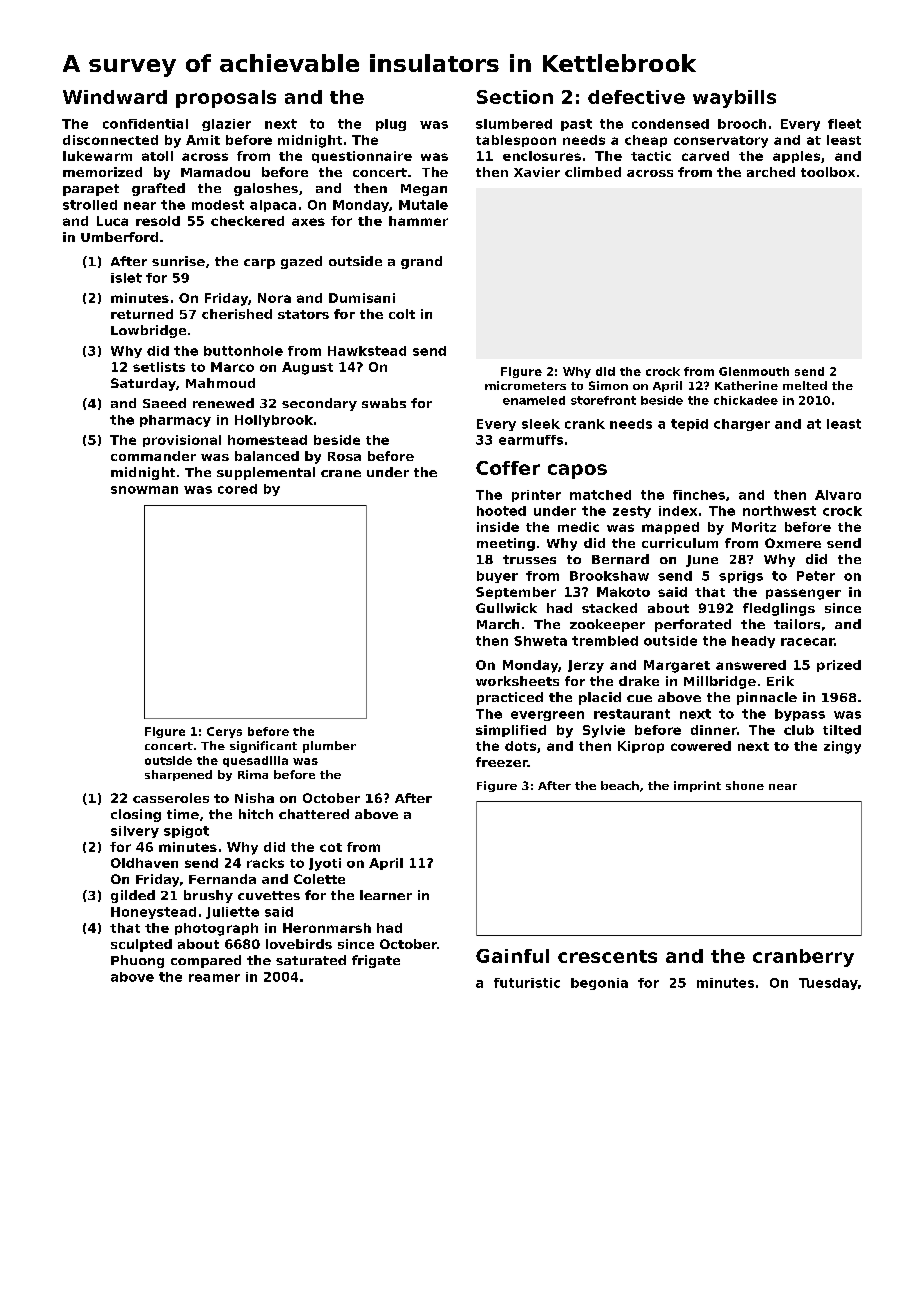 This document has height=1314, width=924. Describe the element at coordinates (693, 625) in the document. I see `perforated` at that location.
